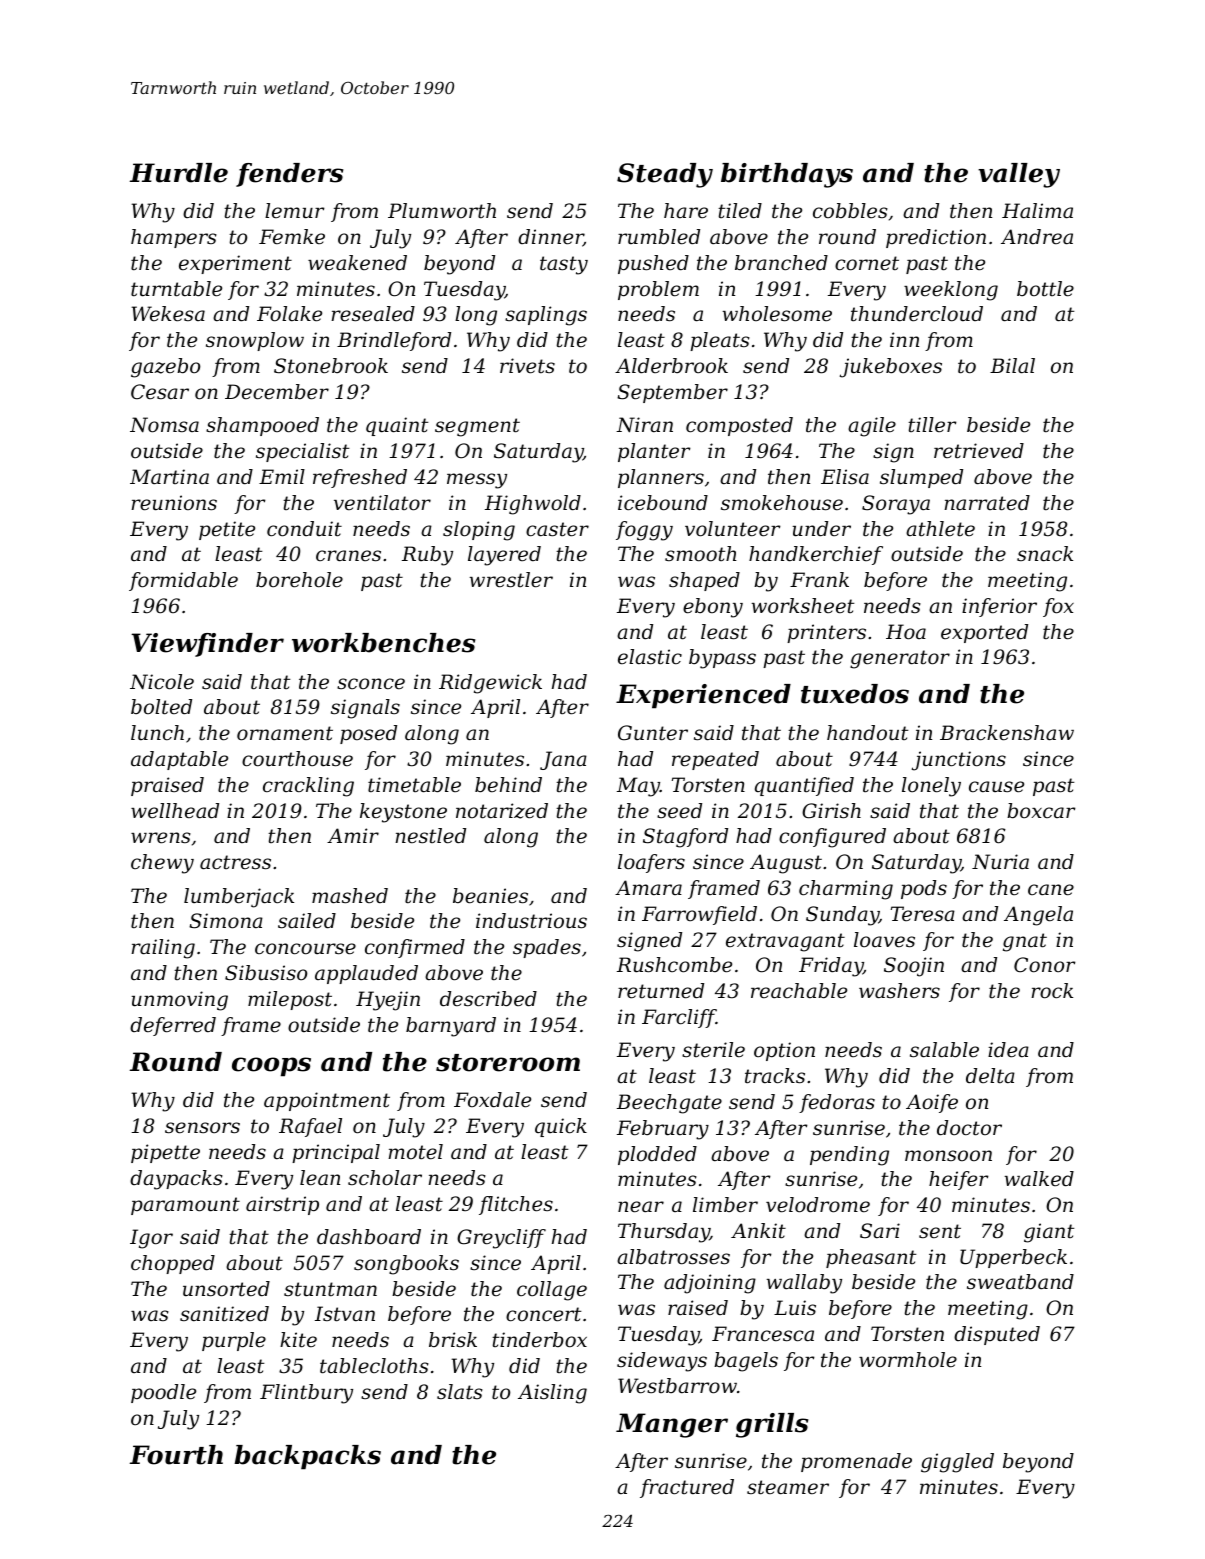 The height and width of the document is (1559, 1205). I want to click on Girish, so click(831, 811).
